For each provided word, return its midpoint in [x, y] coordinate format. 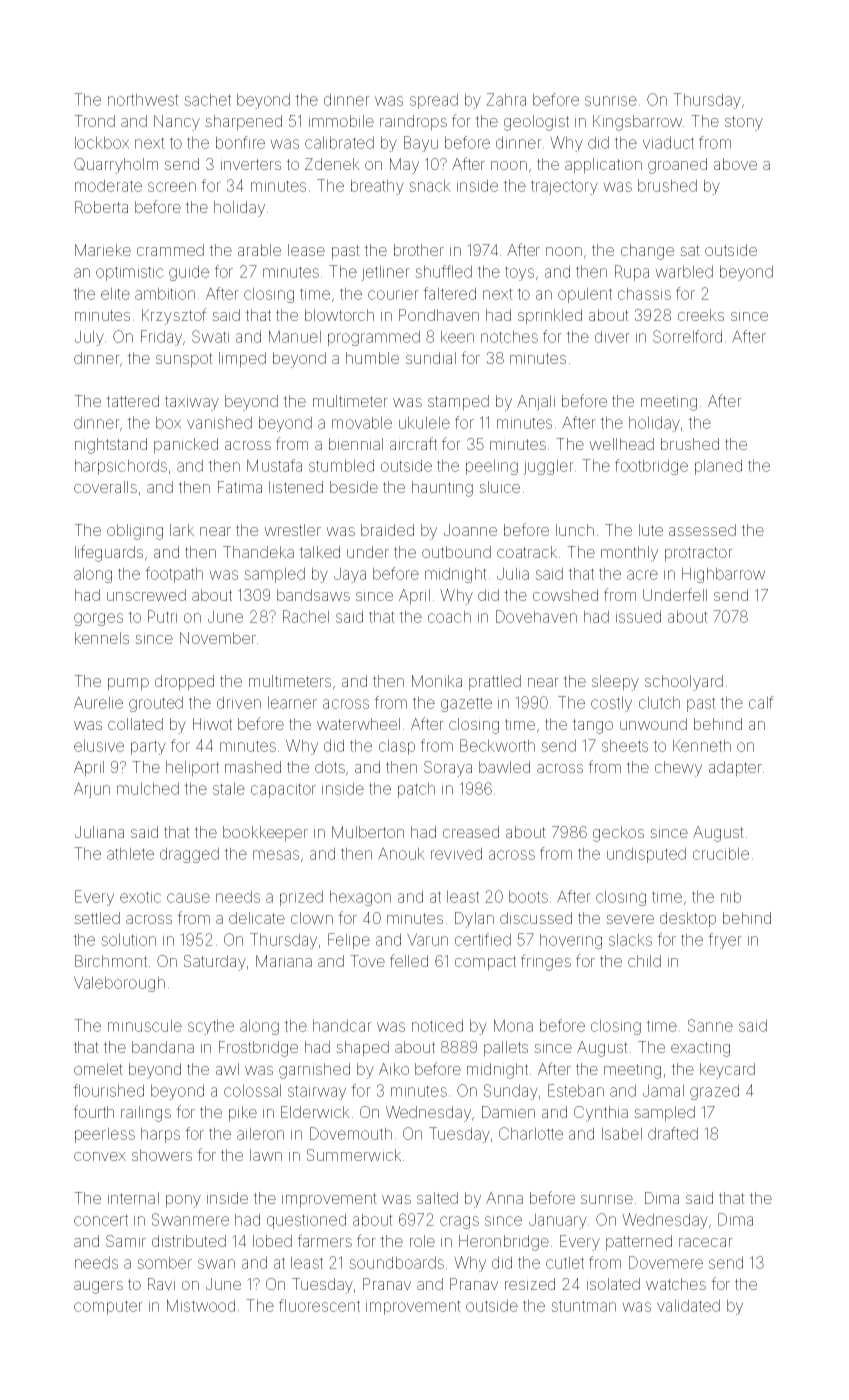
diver [612, 336]
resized [530, 1284]
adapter [735, 769]
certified [483, 939]
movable [362, 422]
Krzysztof [174, 316]
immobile [341, 121]
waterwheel [358, 724]
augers [98, 1287]
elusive [99, 745]
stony [744, 123]
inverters [251, 164]
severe [630, 919]
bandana [163, 1047]
